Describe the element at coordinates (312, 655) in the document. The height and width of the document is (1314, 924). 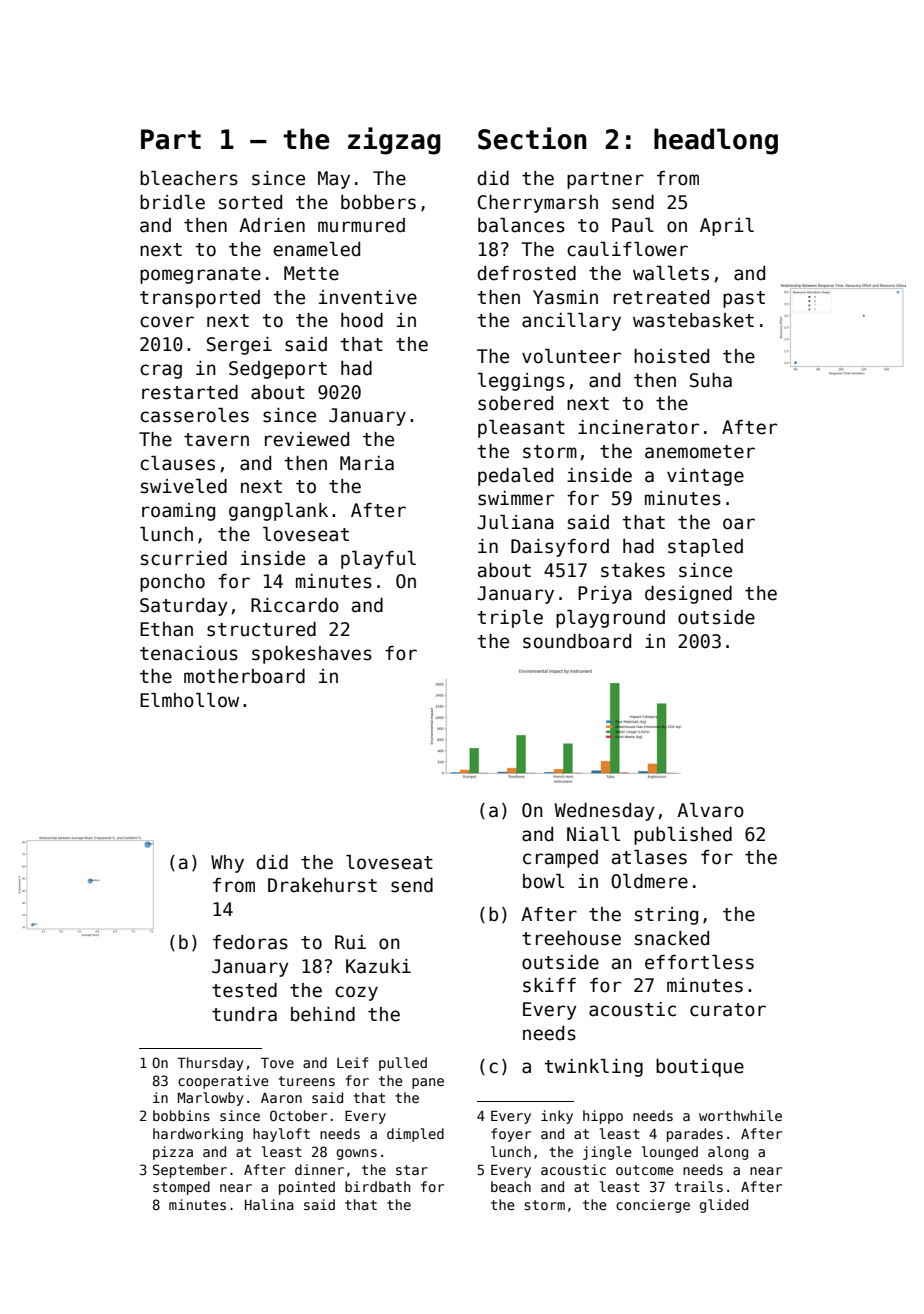
I see `spokeshaves` at that location.
